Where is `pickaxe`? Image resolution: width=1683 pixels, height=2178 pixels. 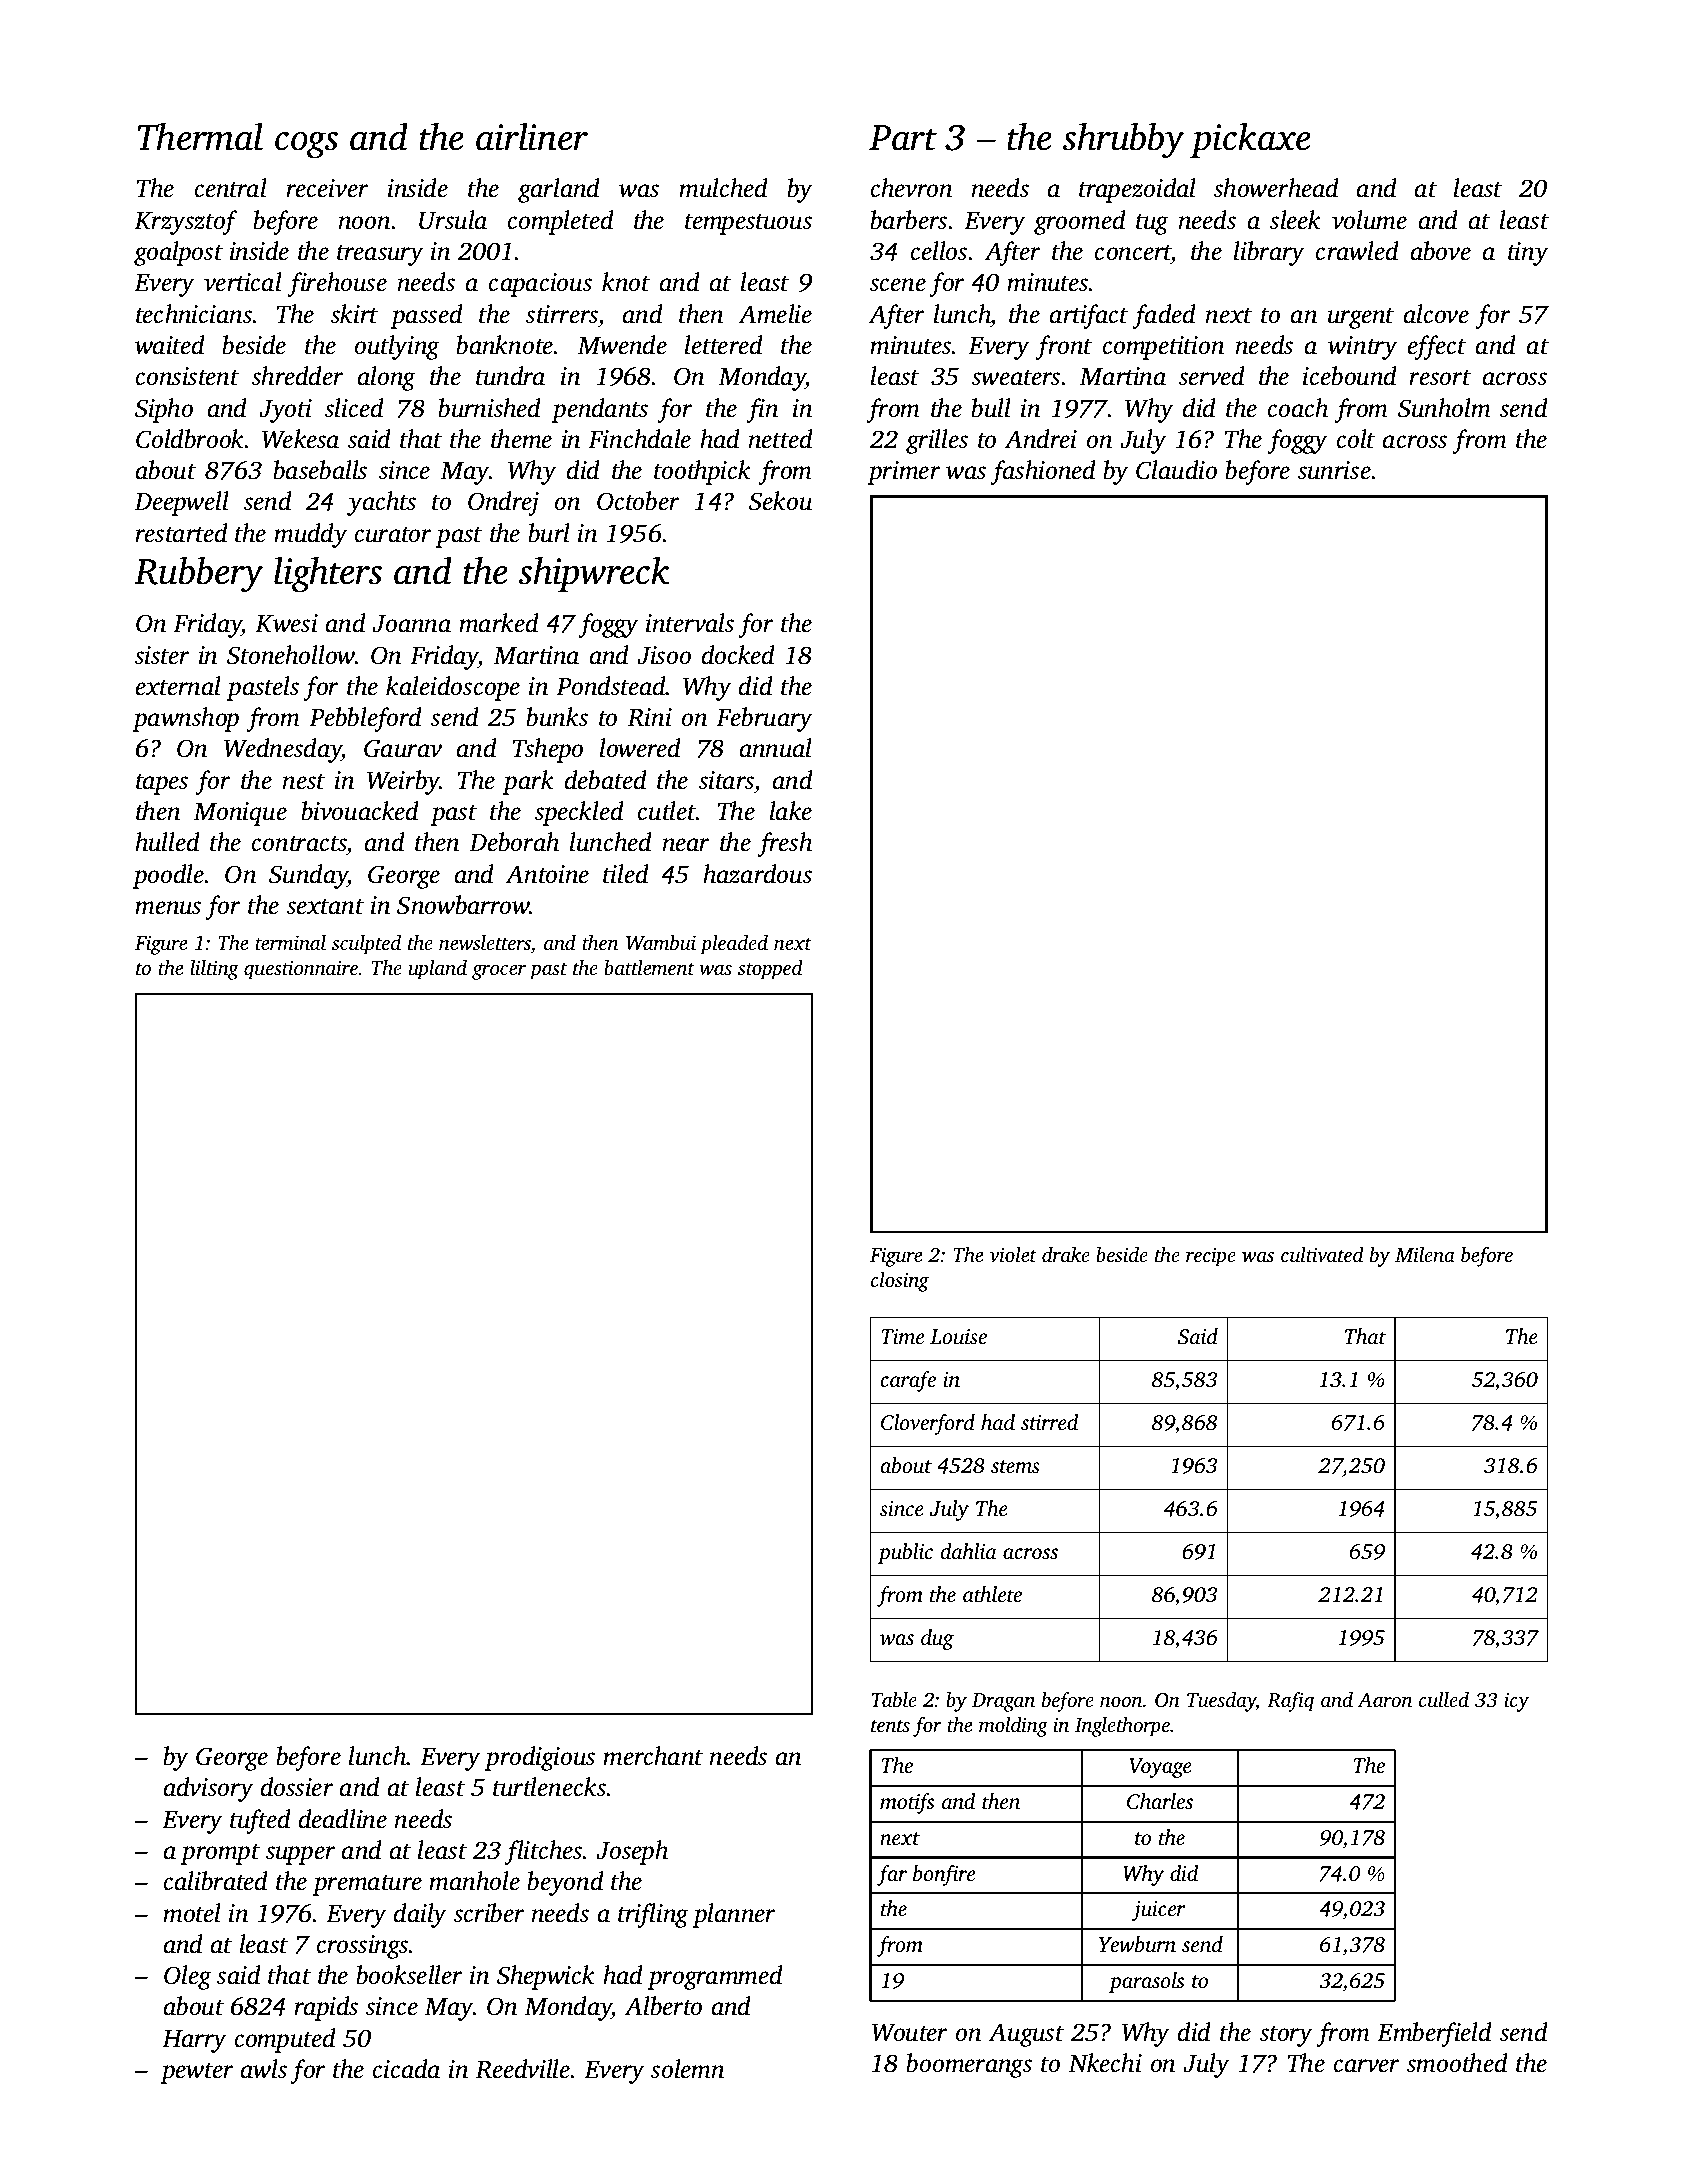 pickaxe is located at coordinates (1250, 140).
